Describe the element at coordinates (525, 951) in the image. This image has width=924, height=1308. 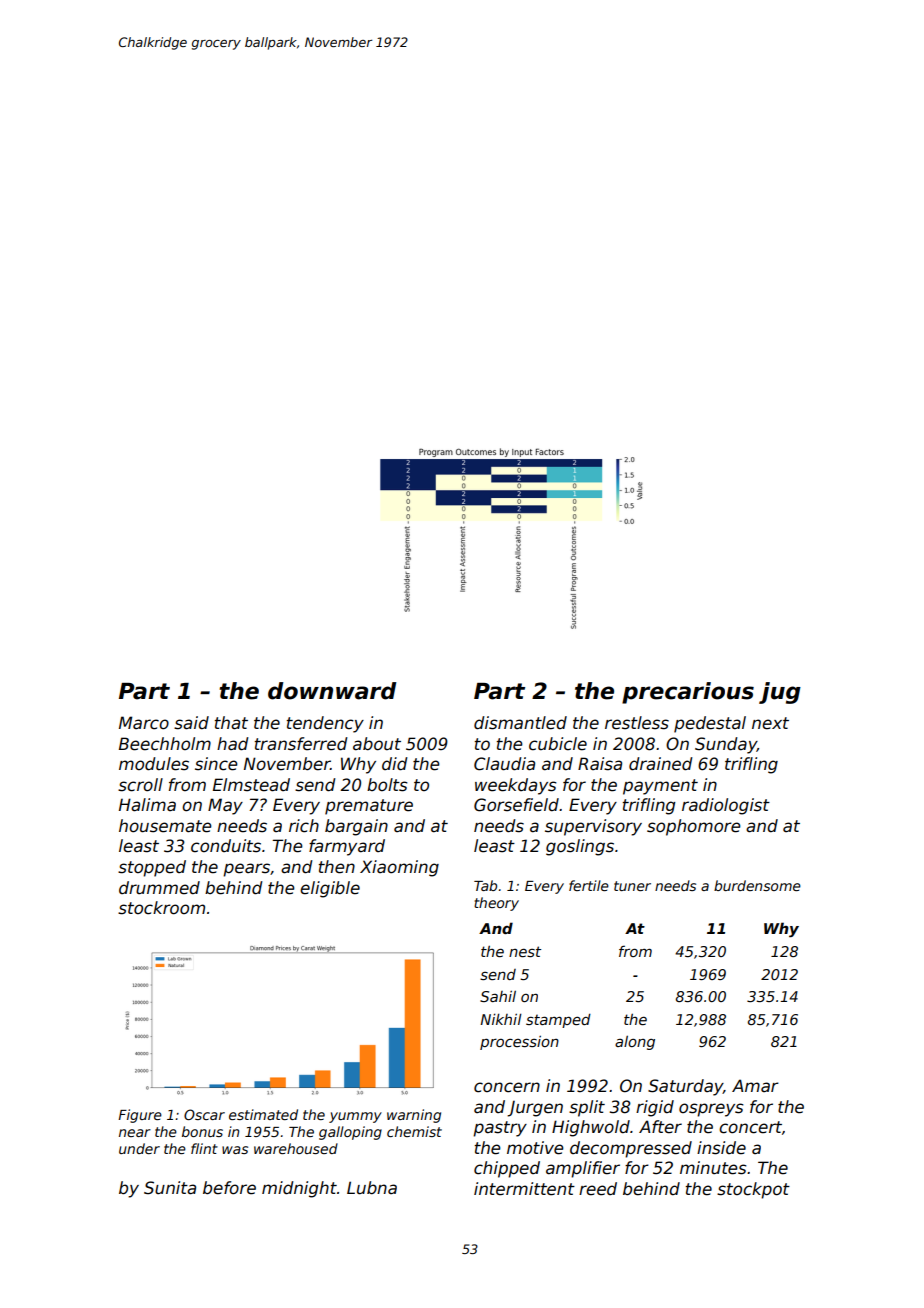
I see `nest` at that location.
